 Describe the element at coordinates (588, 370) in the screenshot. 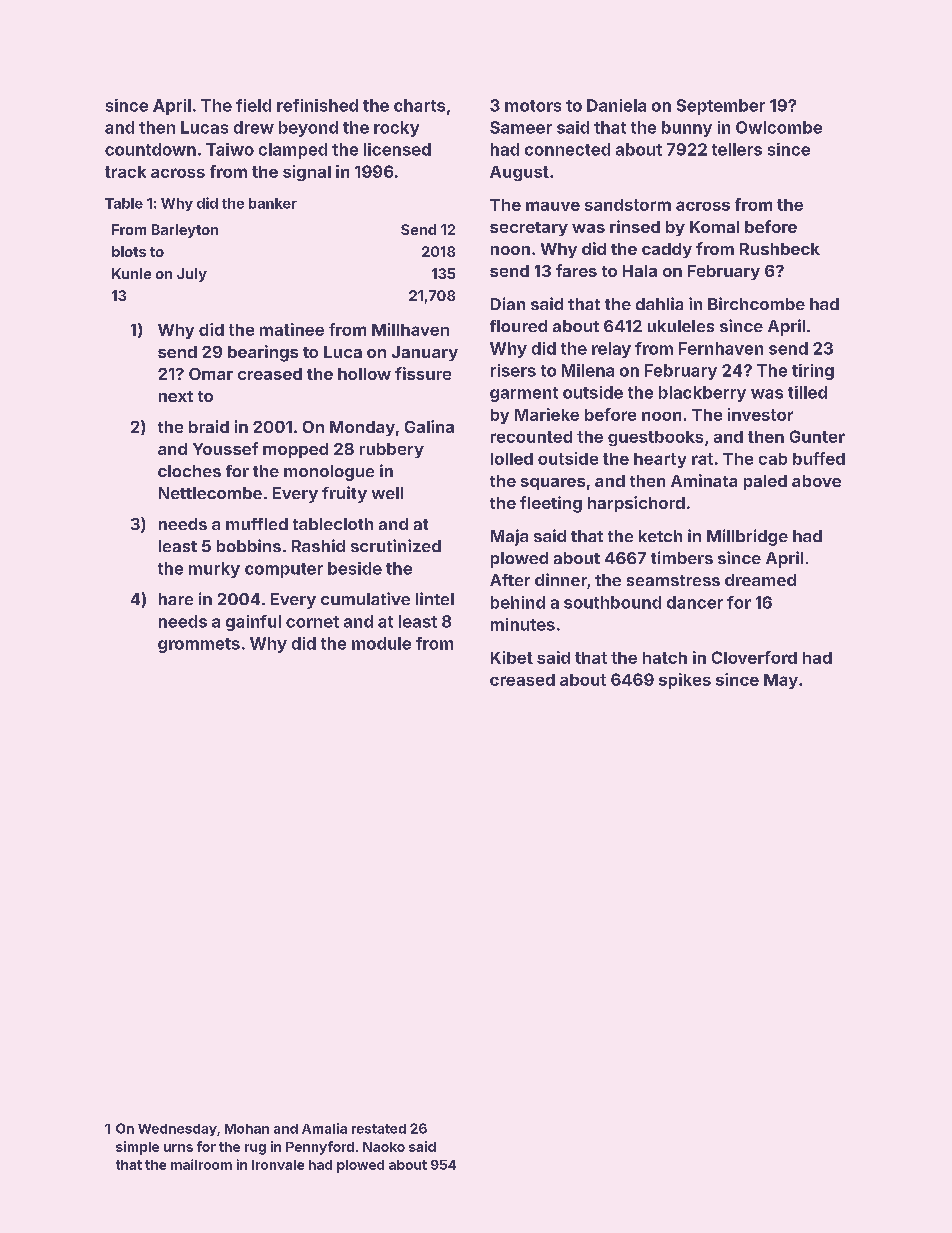

I see `Milena` at that location.
